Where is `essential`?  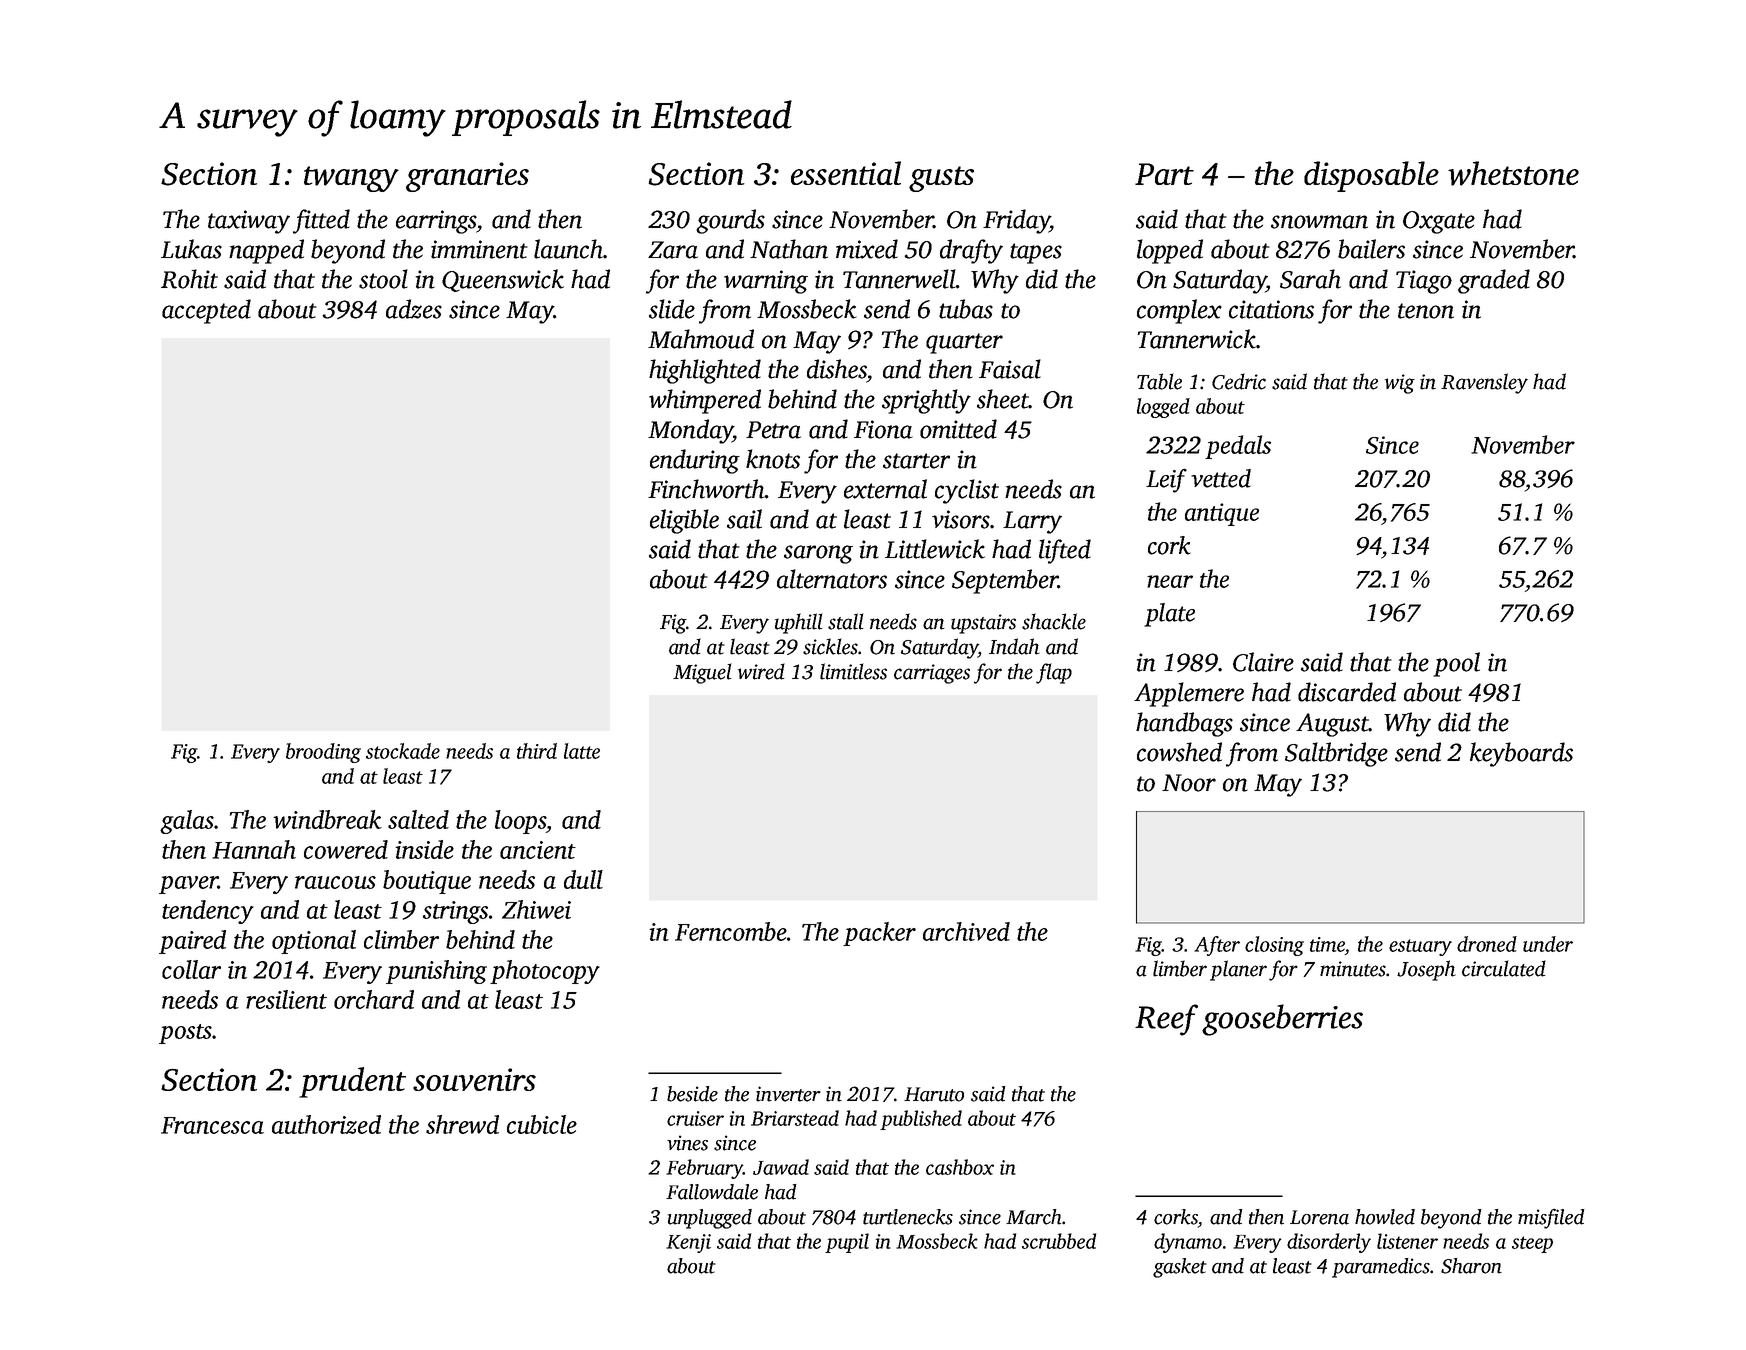
essential is located at coordinates (846, 173).
